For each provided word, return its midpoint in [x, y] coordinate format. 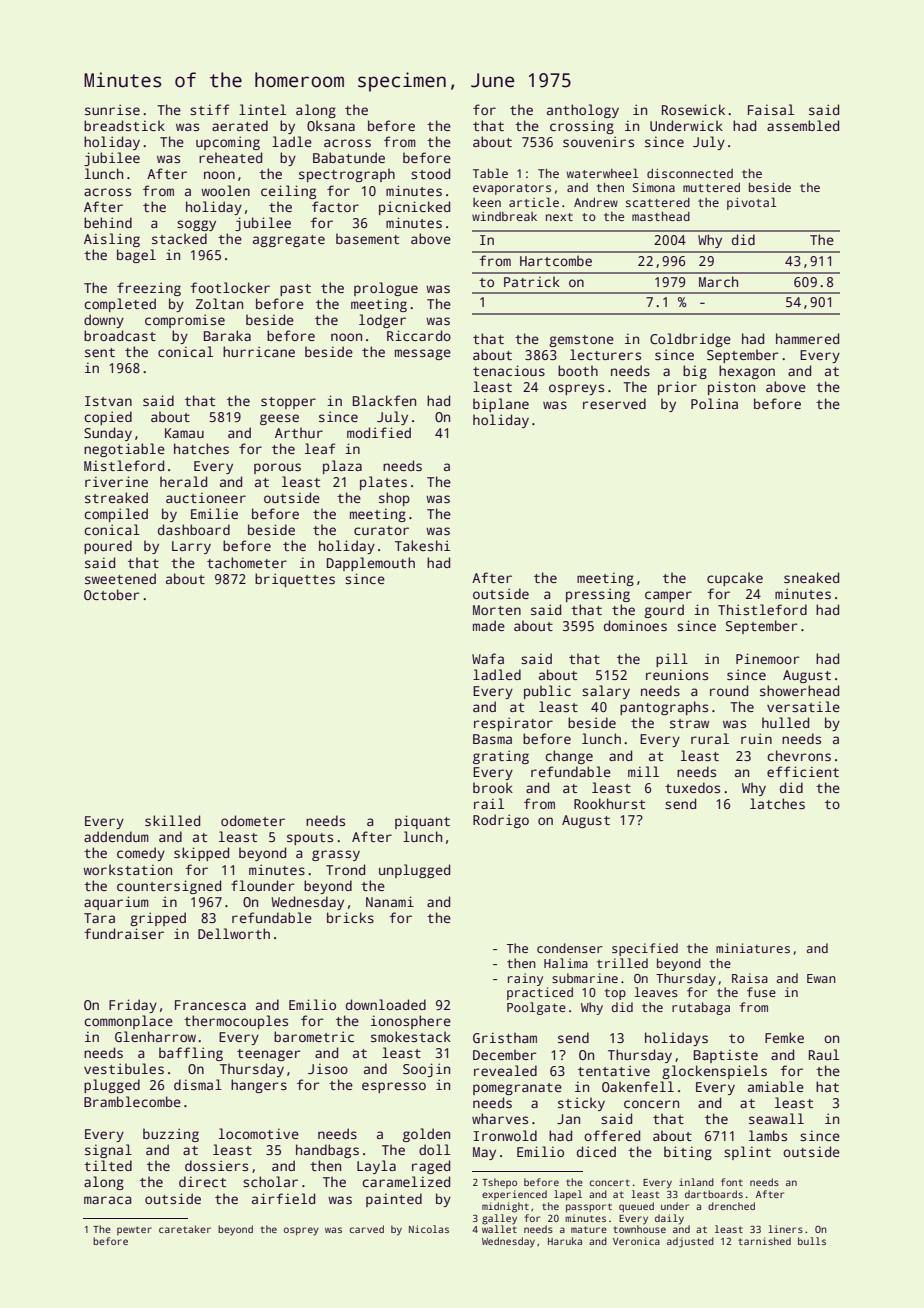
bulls [812, 1241]
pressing [598, 595]
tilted [108, 1165]
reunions [677, 674]
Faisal [771, 109]
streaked [116, 497]
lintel [262, 109]
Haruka [565, 1241]
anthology [583, 111]
